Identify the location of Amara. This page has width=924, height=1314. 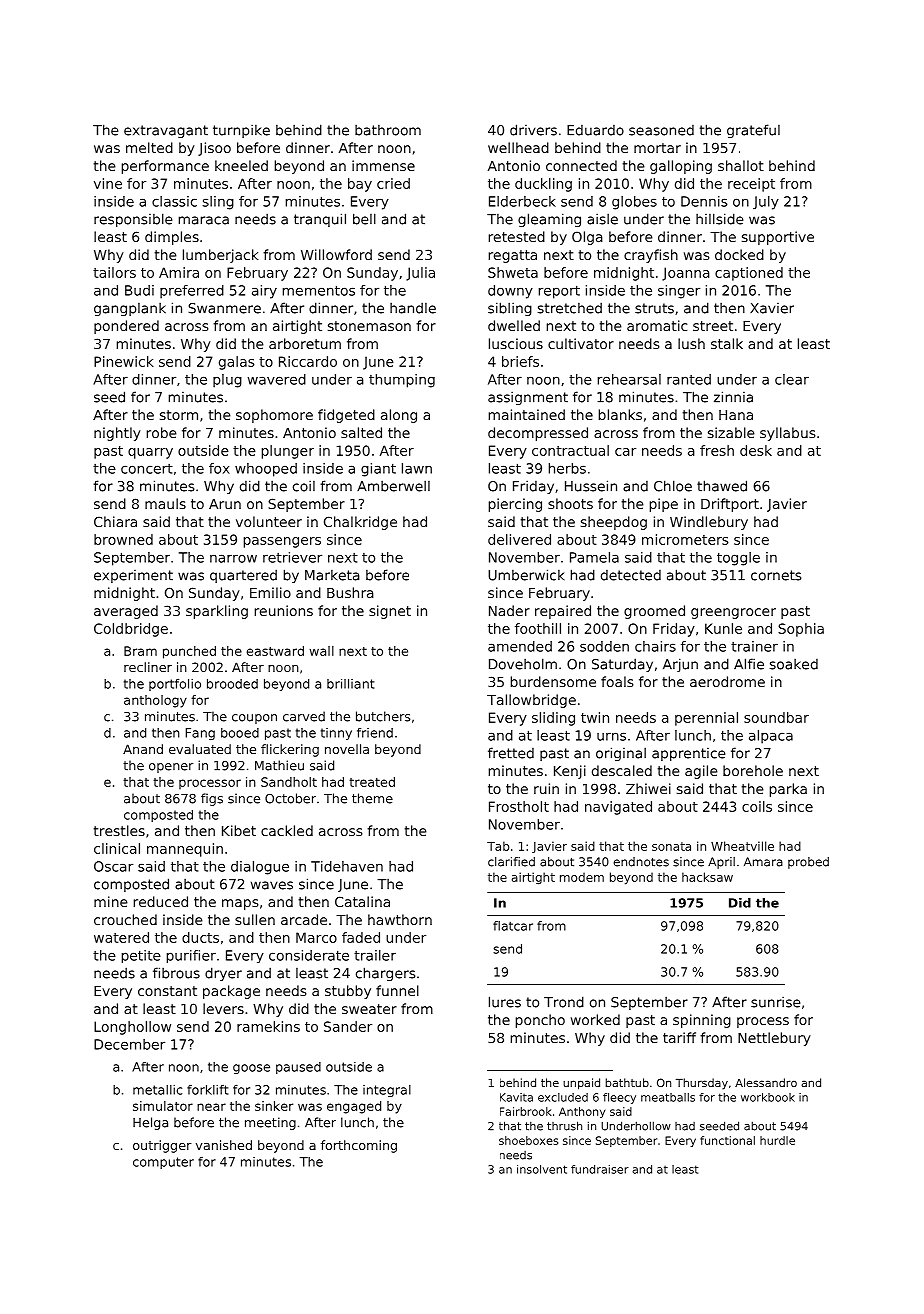
(763, 862).
